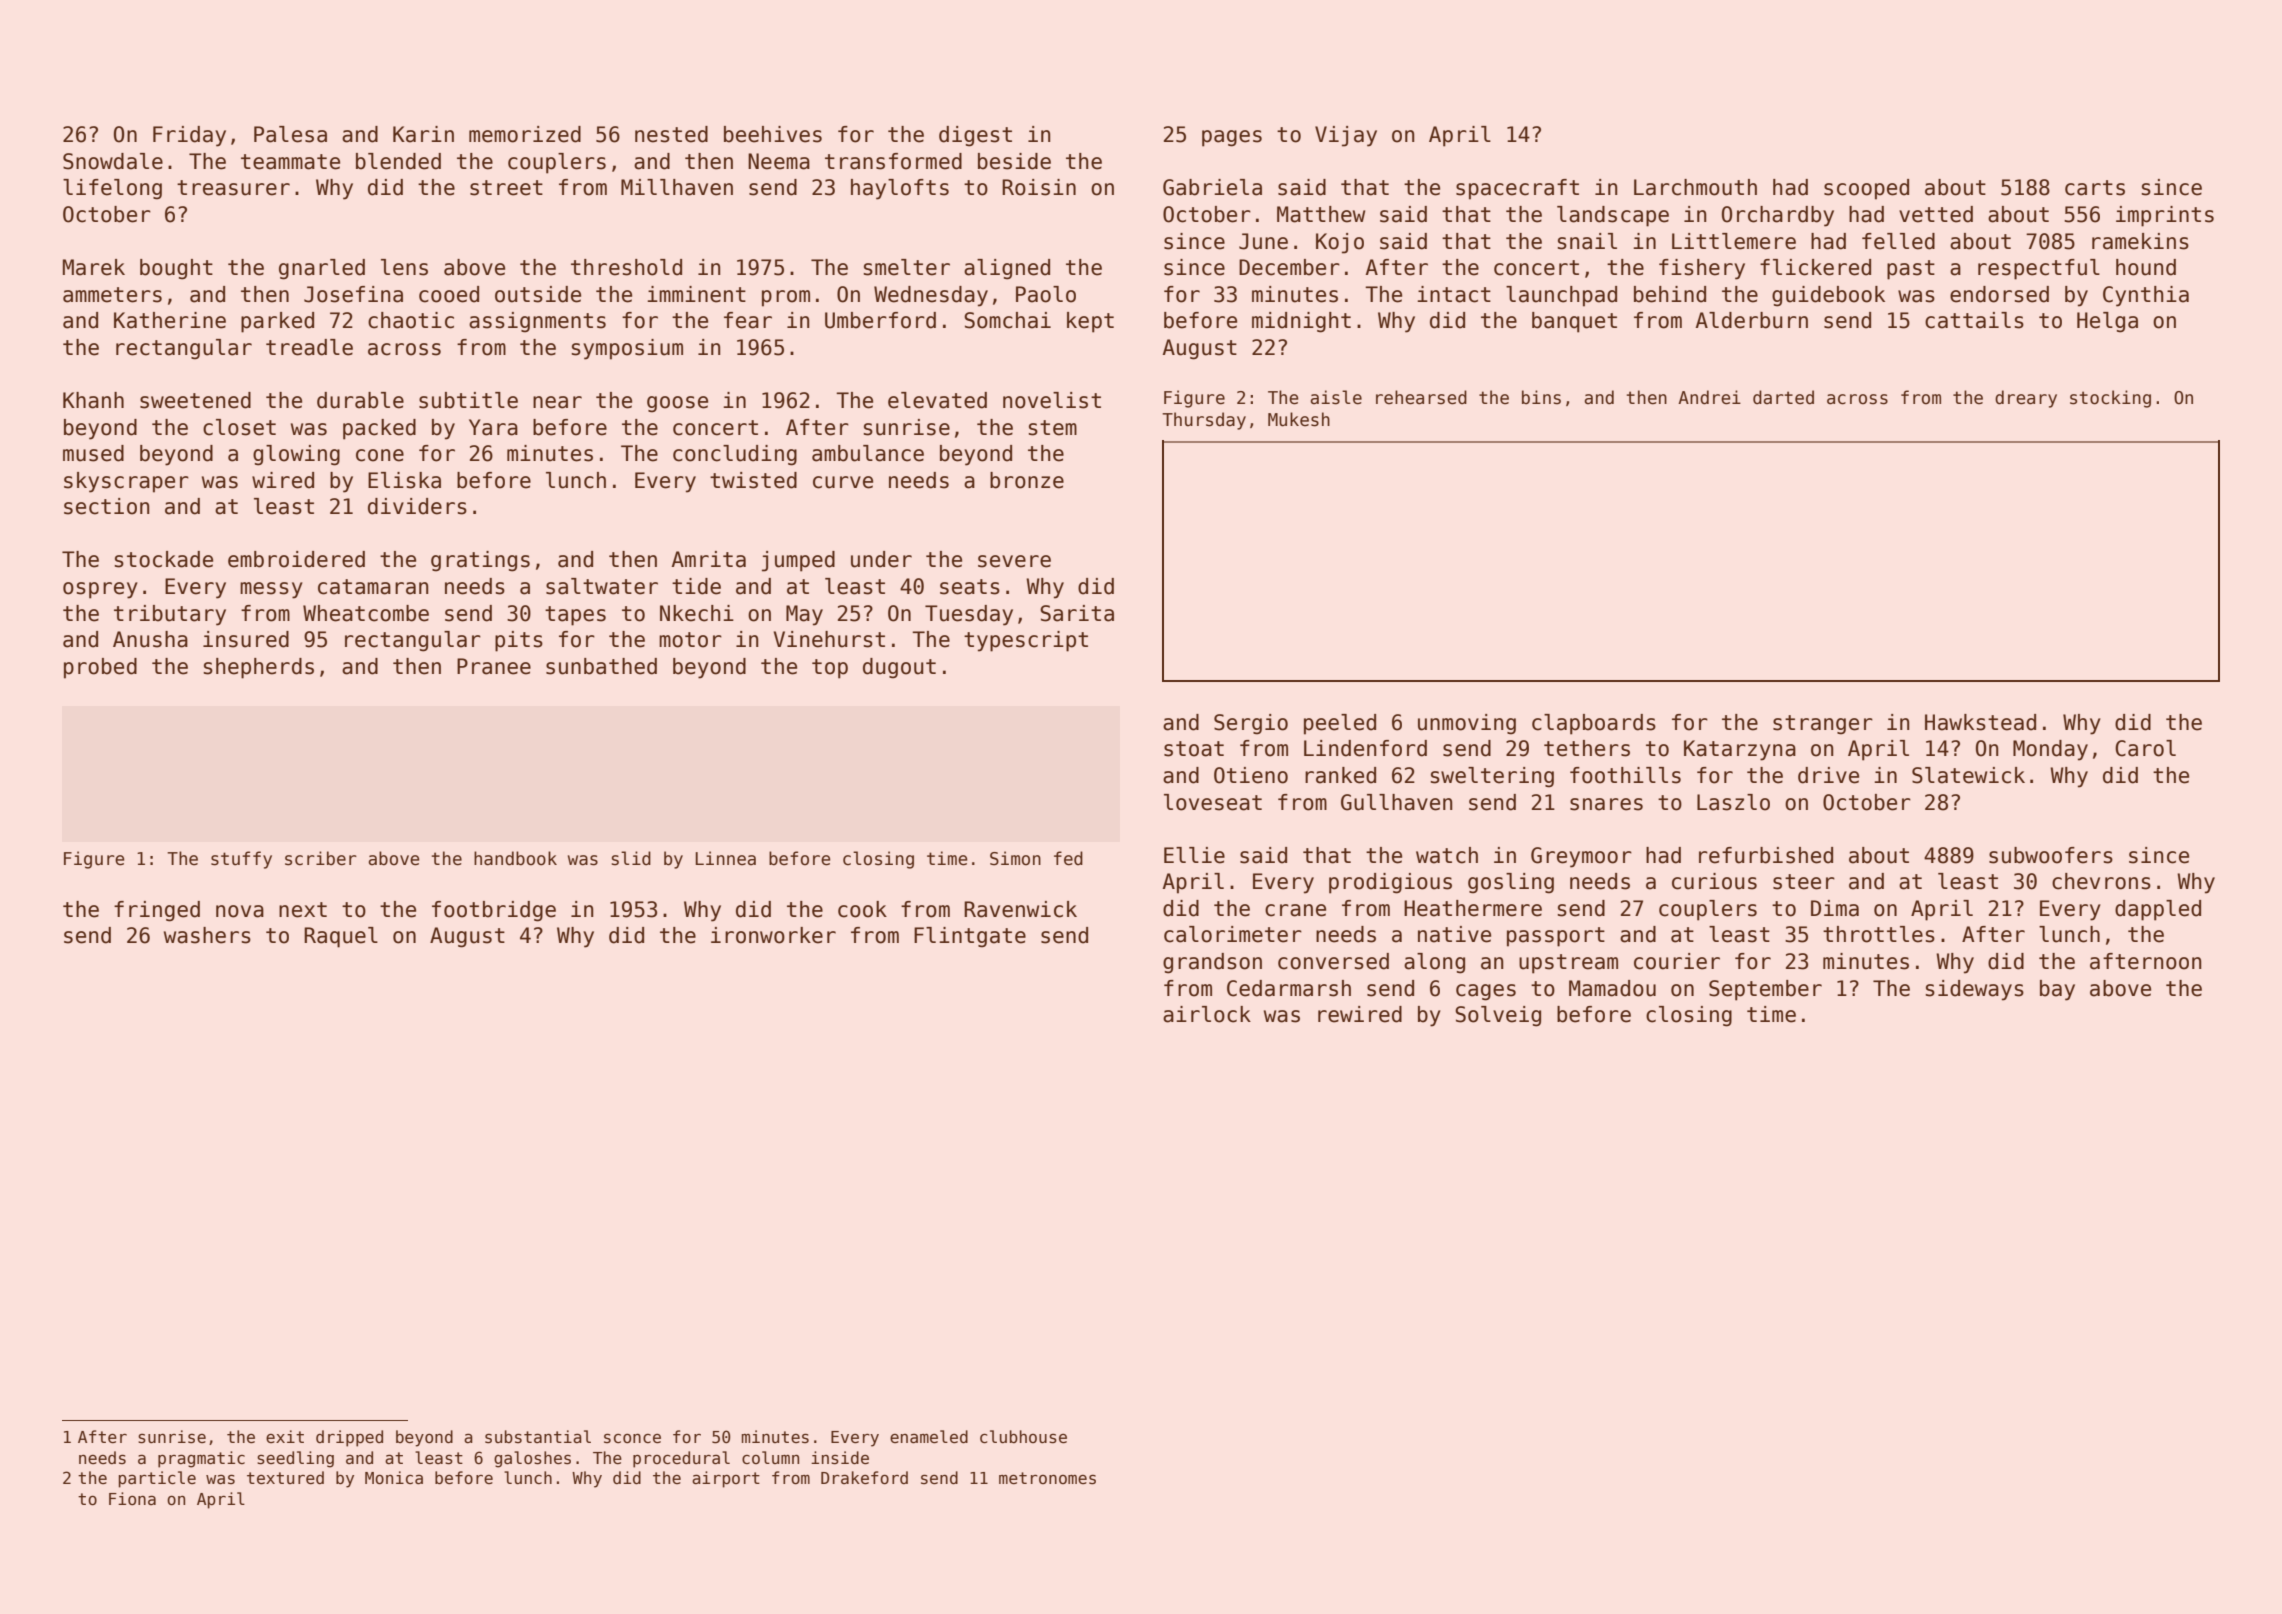 The image size is (2282, 1614). Describe the element at coordinates (1023, 1437) in the screenshot. I see `clubhouse` at that location.
